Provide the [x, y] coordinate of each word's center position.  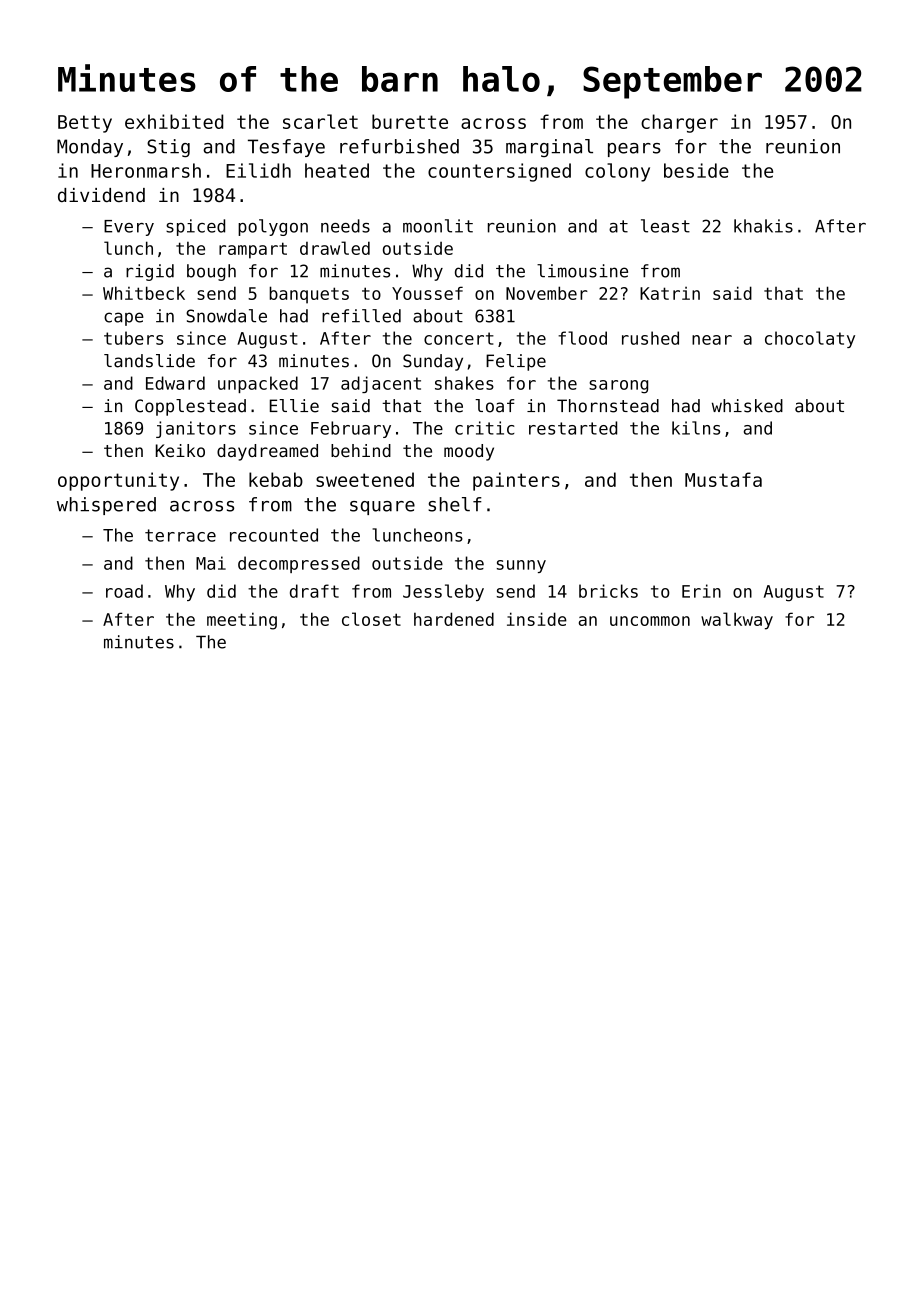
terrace [180, 535]
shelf [455, 504]
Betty [85, 124]
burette [410, 121]
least [665, 226]
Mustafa [723, 479]
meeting [242, 621]
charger [679, 123]
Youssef [427, 293]
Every [129, 228]
